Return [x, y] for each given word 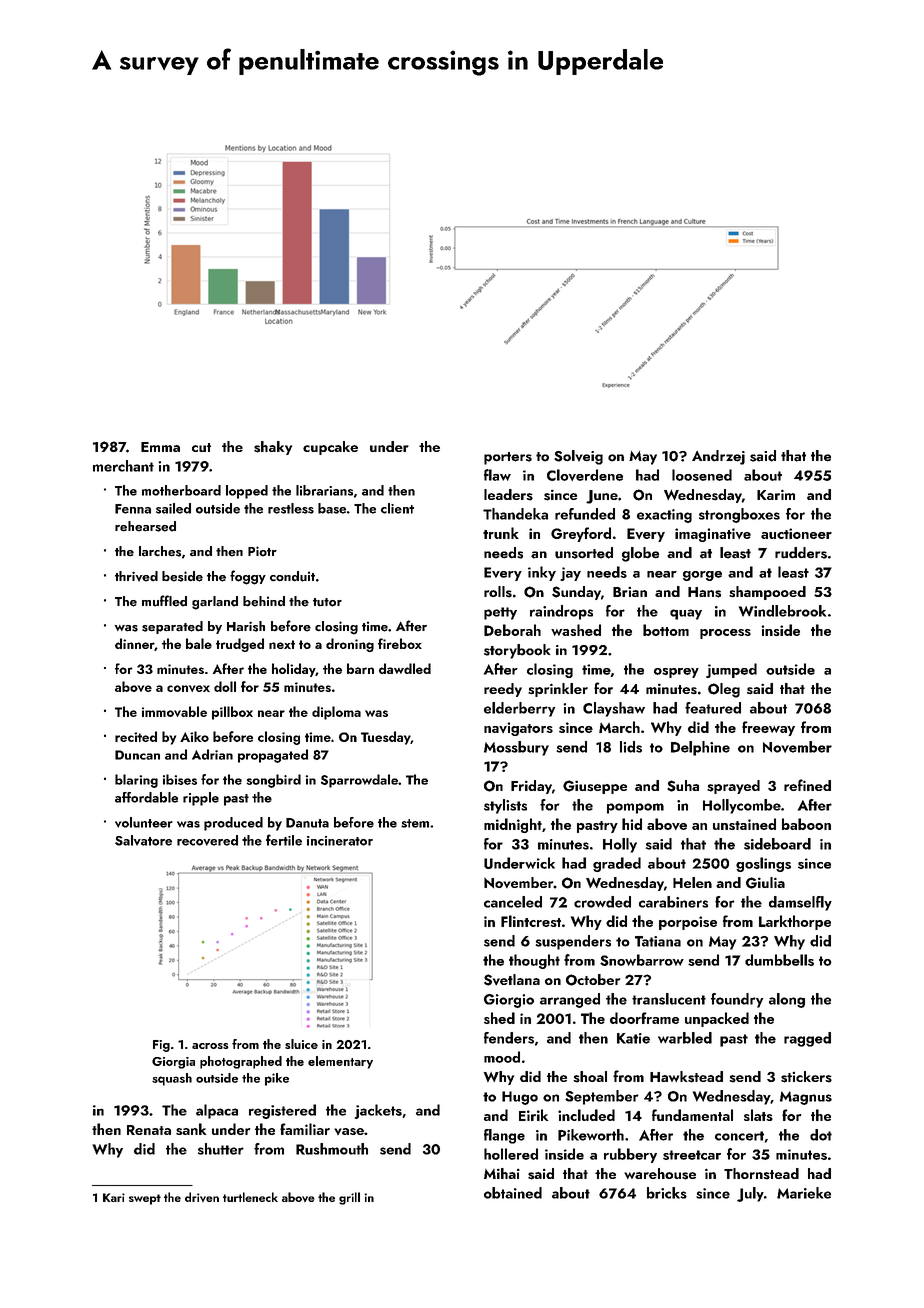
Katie [633, 1038]
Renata [149, 1130]
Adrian [212, 754]
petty [500, 613]
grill [349, 1198]
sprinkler [558, 690]
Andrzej [718, 457]
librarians [324, 490]
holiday [294, 670]
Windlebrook [782, 611]
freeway [768, 728]
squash [172, 1079]
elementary [340, 1062]
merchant [123, 466]
